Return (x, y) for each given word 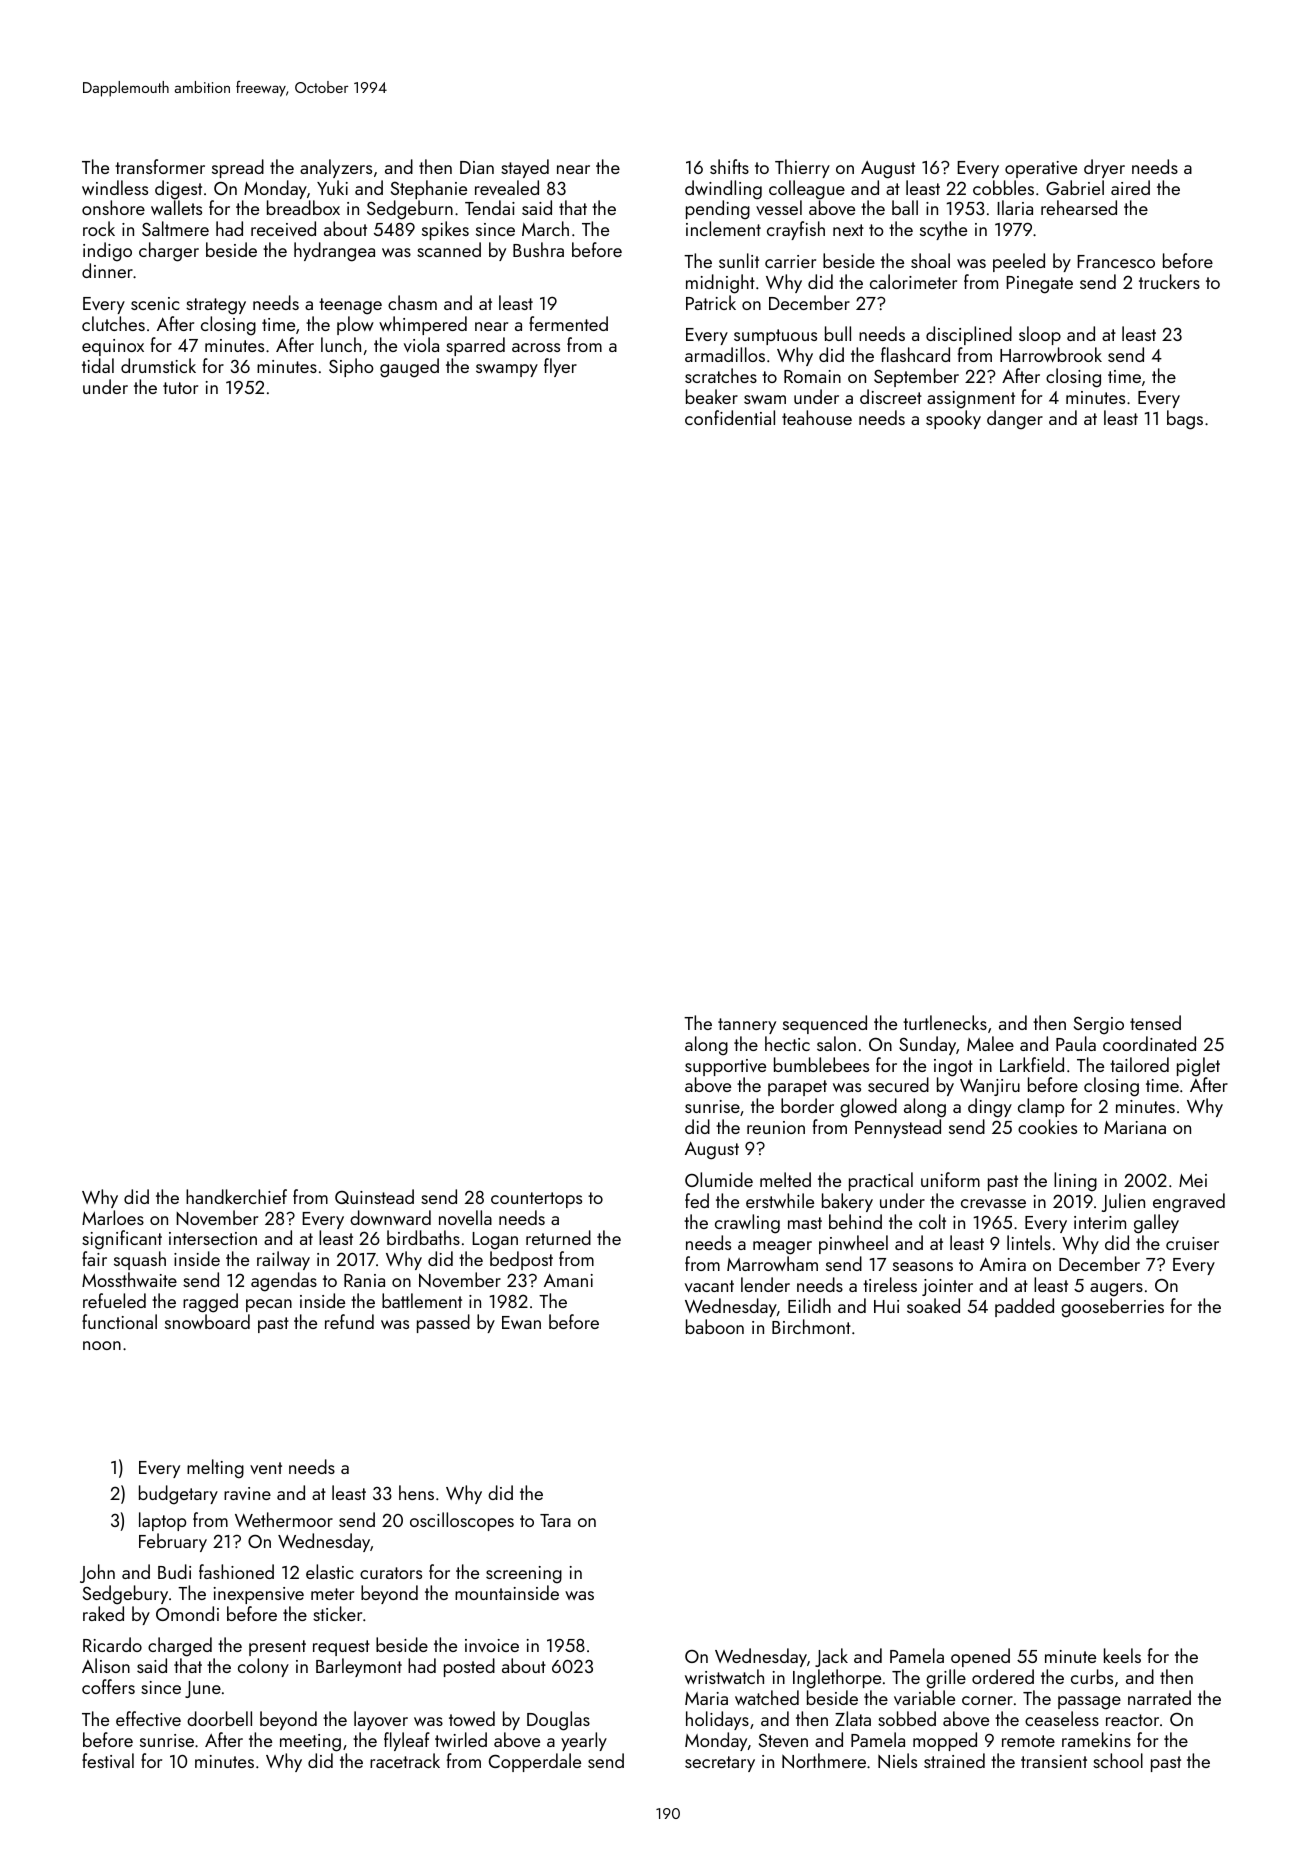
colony (263, 1667)
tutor (180, 388)
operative (1041, 169)
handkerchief (236, 1196)
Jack (831, 1657)
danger (1015, 420)
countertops (536, 1200)
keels (1122, 1655)
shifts (729, 166)
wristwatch (724, 1676)
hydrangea (334, 252)
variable (924, 1697)
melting (215, 1469)
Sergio (1099, 1026)
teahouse (817, 417)
